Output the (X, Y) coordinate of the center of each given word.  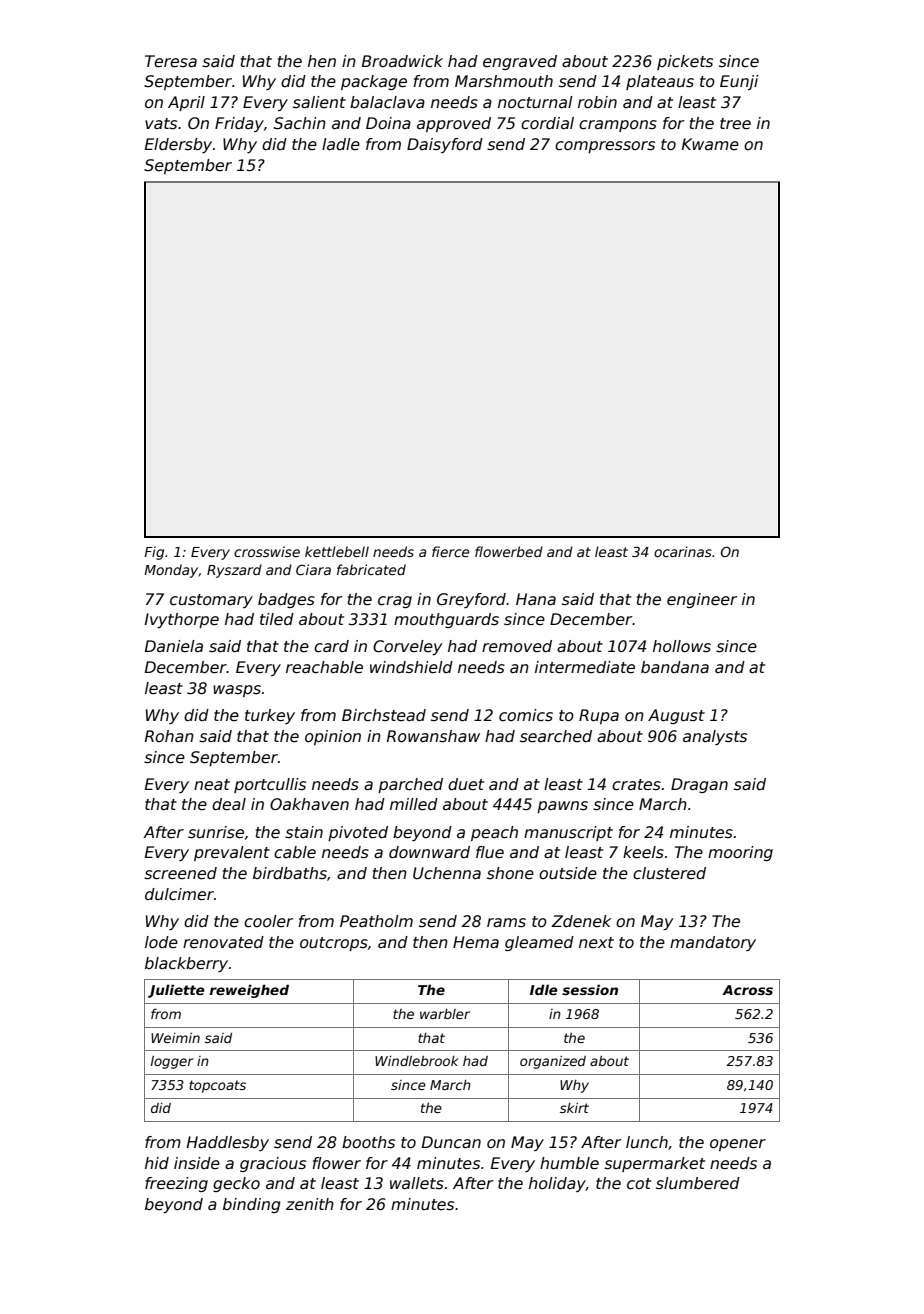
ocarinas (683, 551)
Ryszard (234, 571)
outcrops (334, 944)
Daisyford (445, 145)
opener (738, 1145)
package (374, 82)
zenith (310, 1204)
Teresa (171, 61)
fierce (450, 551)
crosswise (267, 551)
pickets (685, 62)
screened (180, 873)
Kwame (710, 144)
